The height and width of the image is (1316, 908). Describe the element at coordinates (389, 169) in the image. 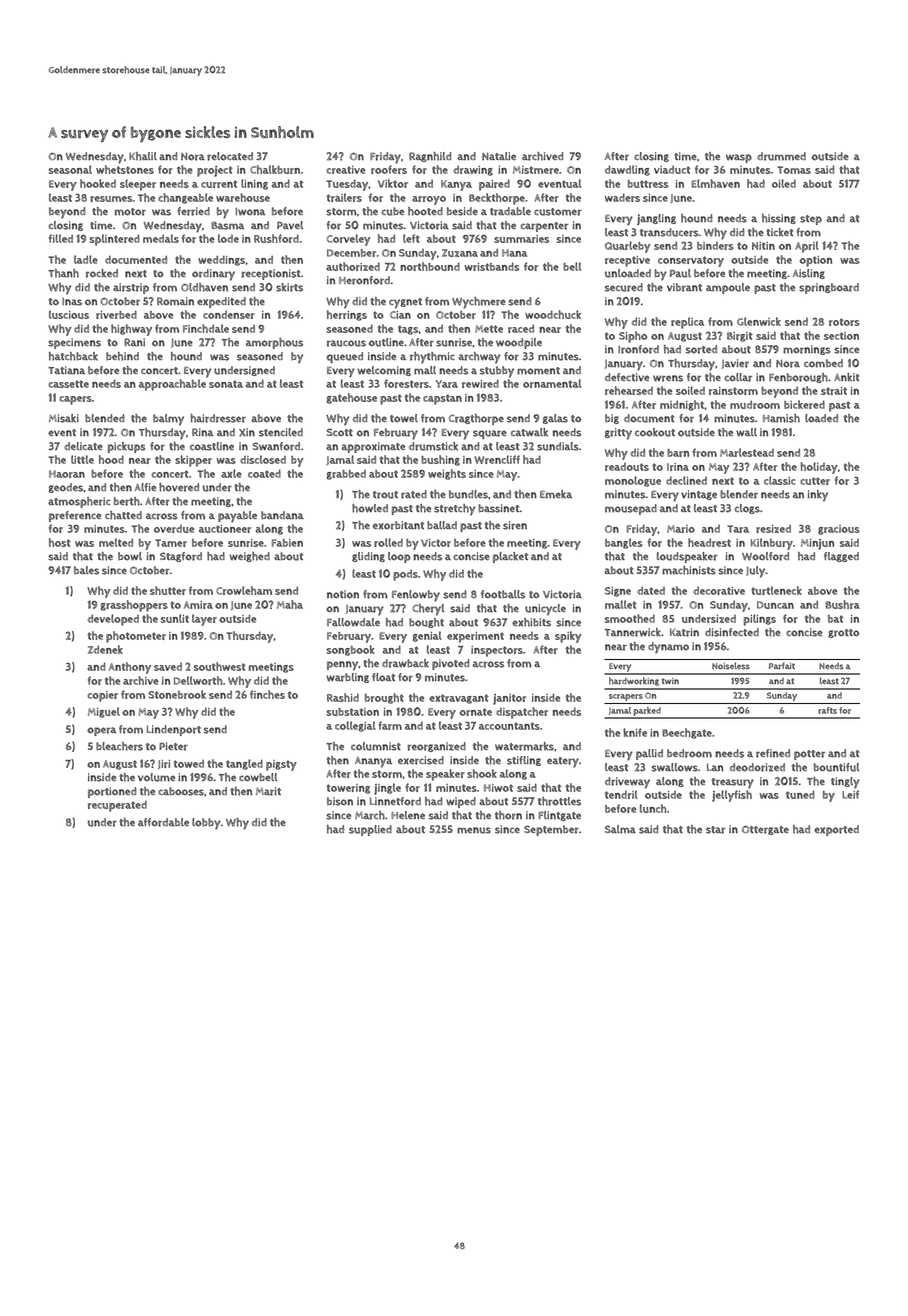

I see `roofers` at that location.
